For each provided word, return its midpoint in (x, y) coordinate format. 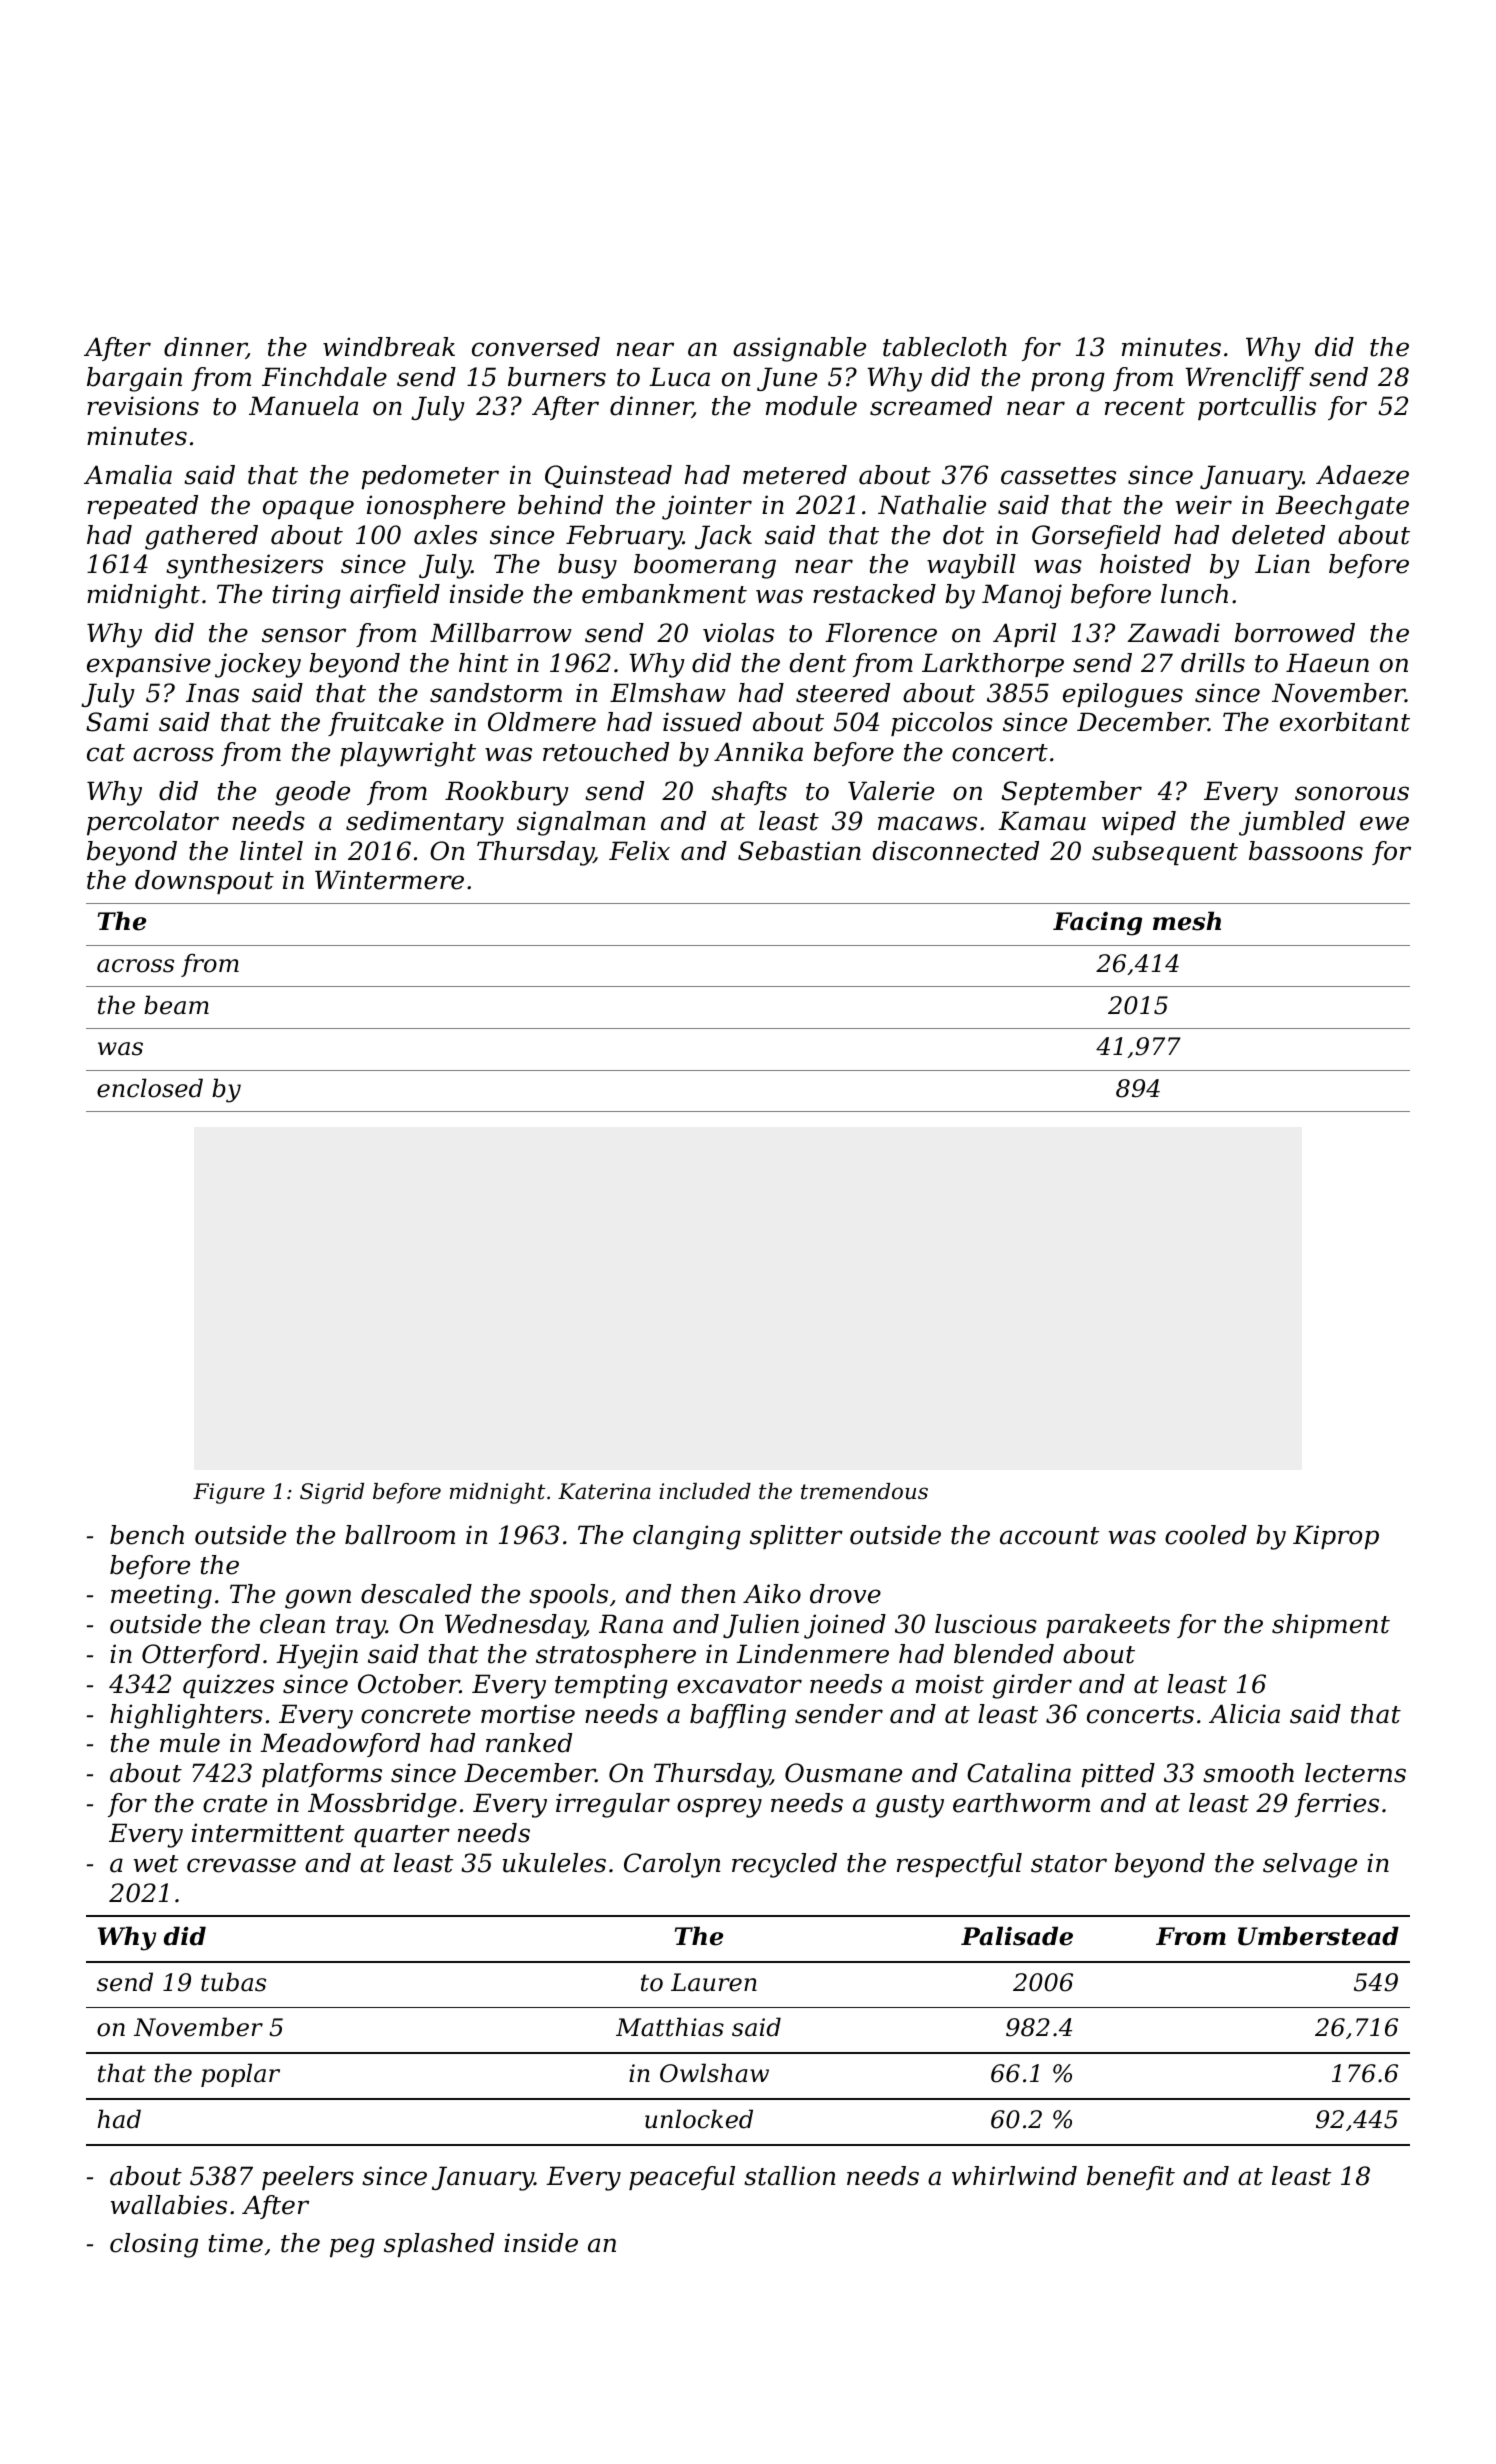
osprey (719, 1808)
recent (1145, 407)
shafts (749, 793)
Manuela (303, 406)
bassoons (1306, 851)
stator (1069, 1864)
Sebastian (799, 851)
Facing (1097, 924)
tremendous (864, 1491)
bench (147, 1535)
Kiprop (1336, 1537)
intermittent (268, 1833)
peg (352, 2248)
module (811, 406)
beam (176, 1005)
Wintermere (389, 880)
